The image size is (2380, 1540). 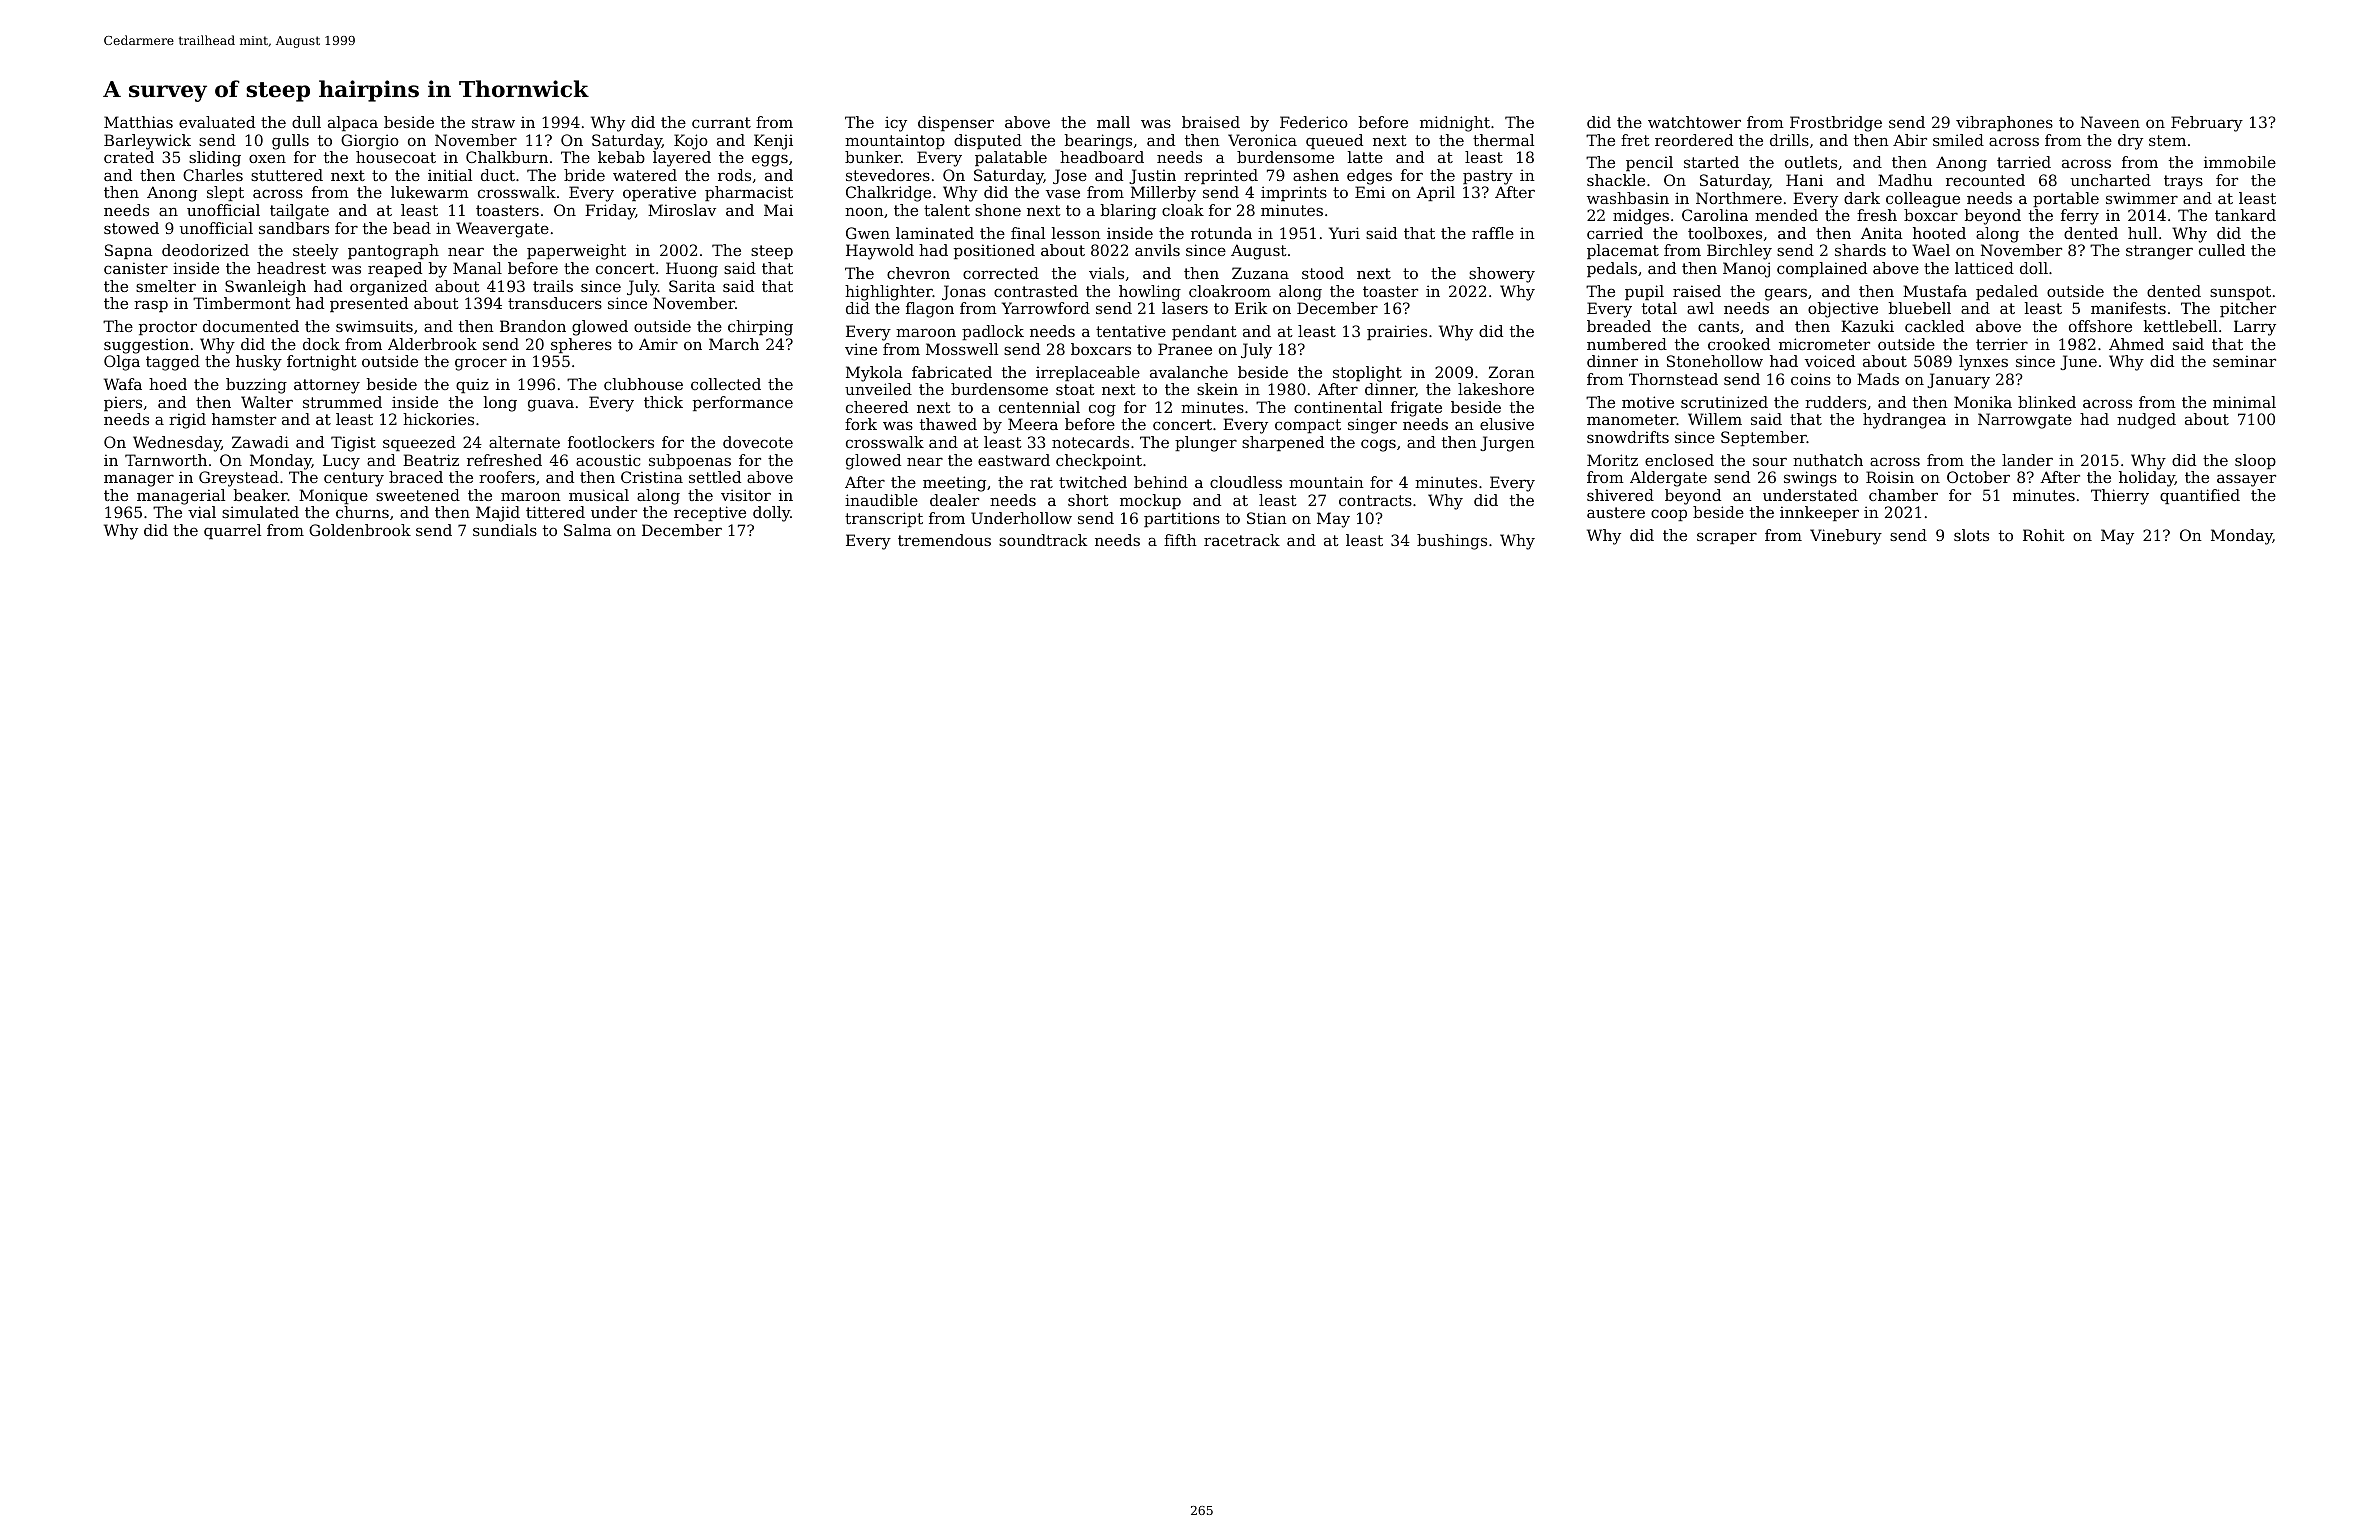 I want to click on stevedores, so click(x=888, y=175).
